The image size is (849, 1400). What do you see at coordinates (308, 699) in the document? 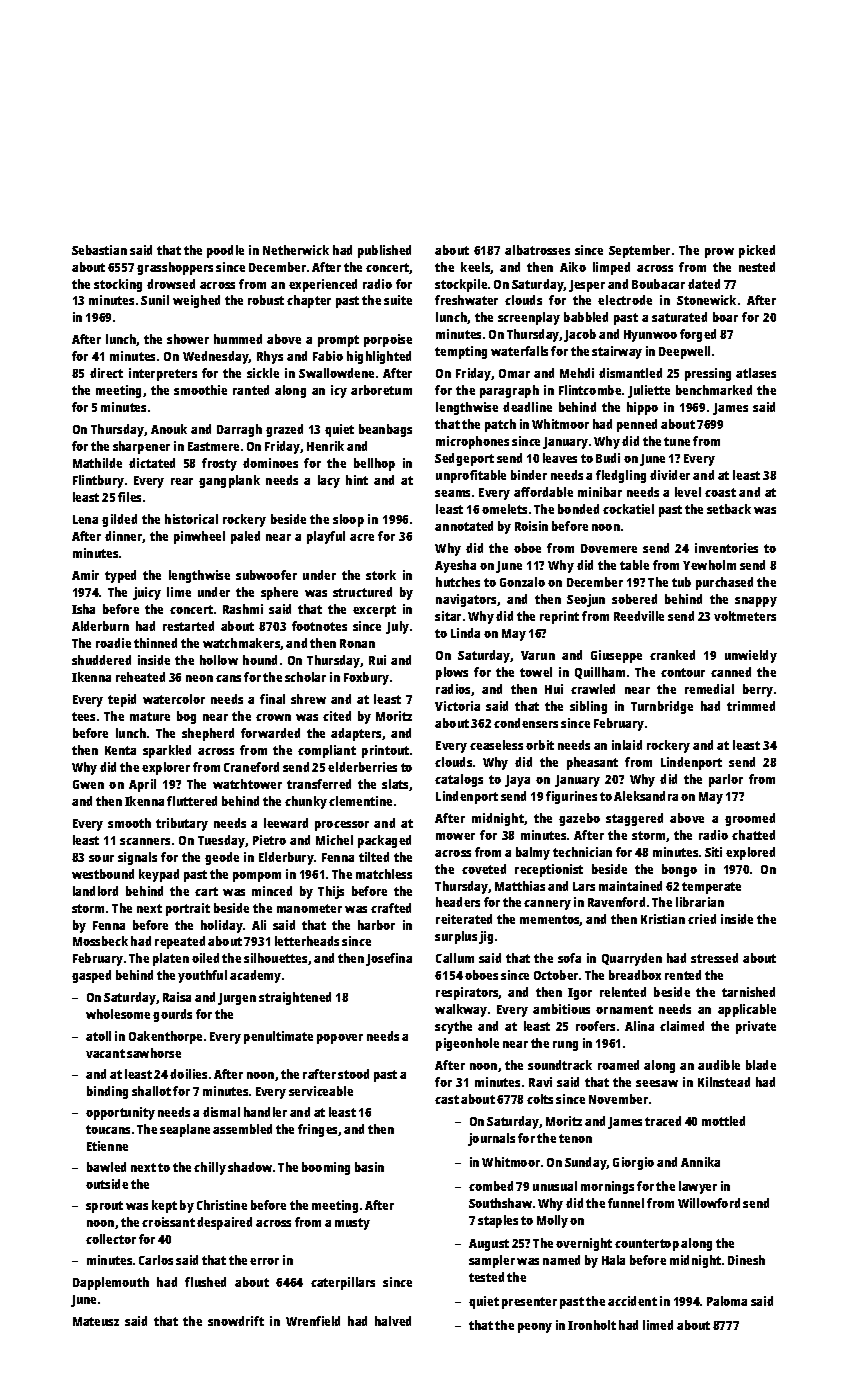
I see `shrew` at bounding box center [308, 699].
